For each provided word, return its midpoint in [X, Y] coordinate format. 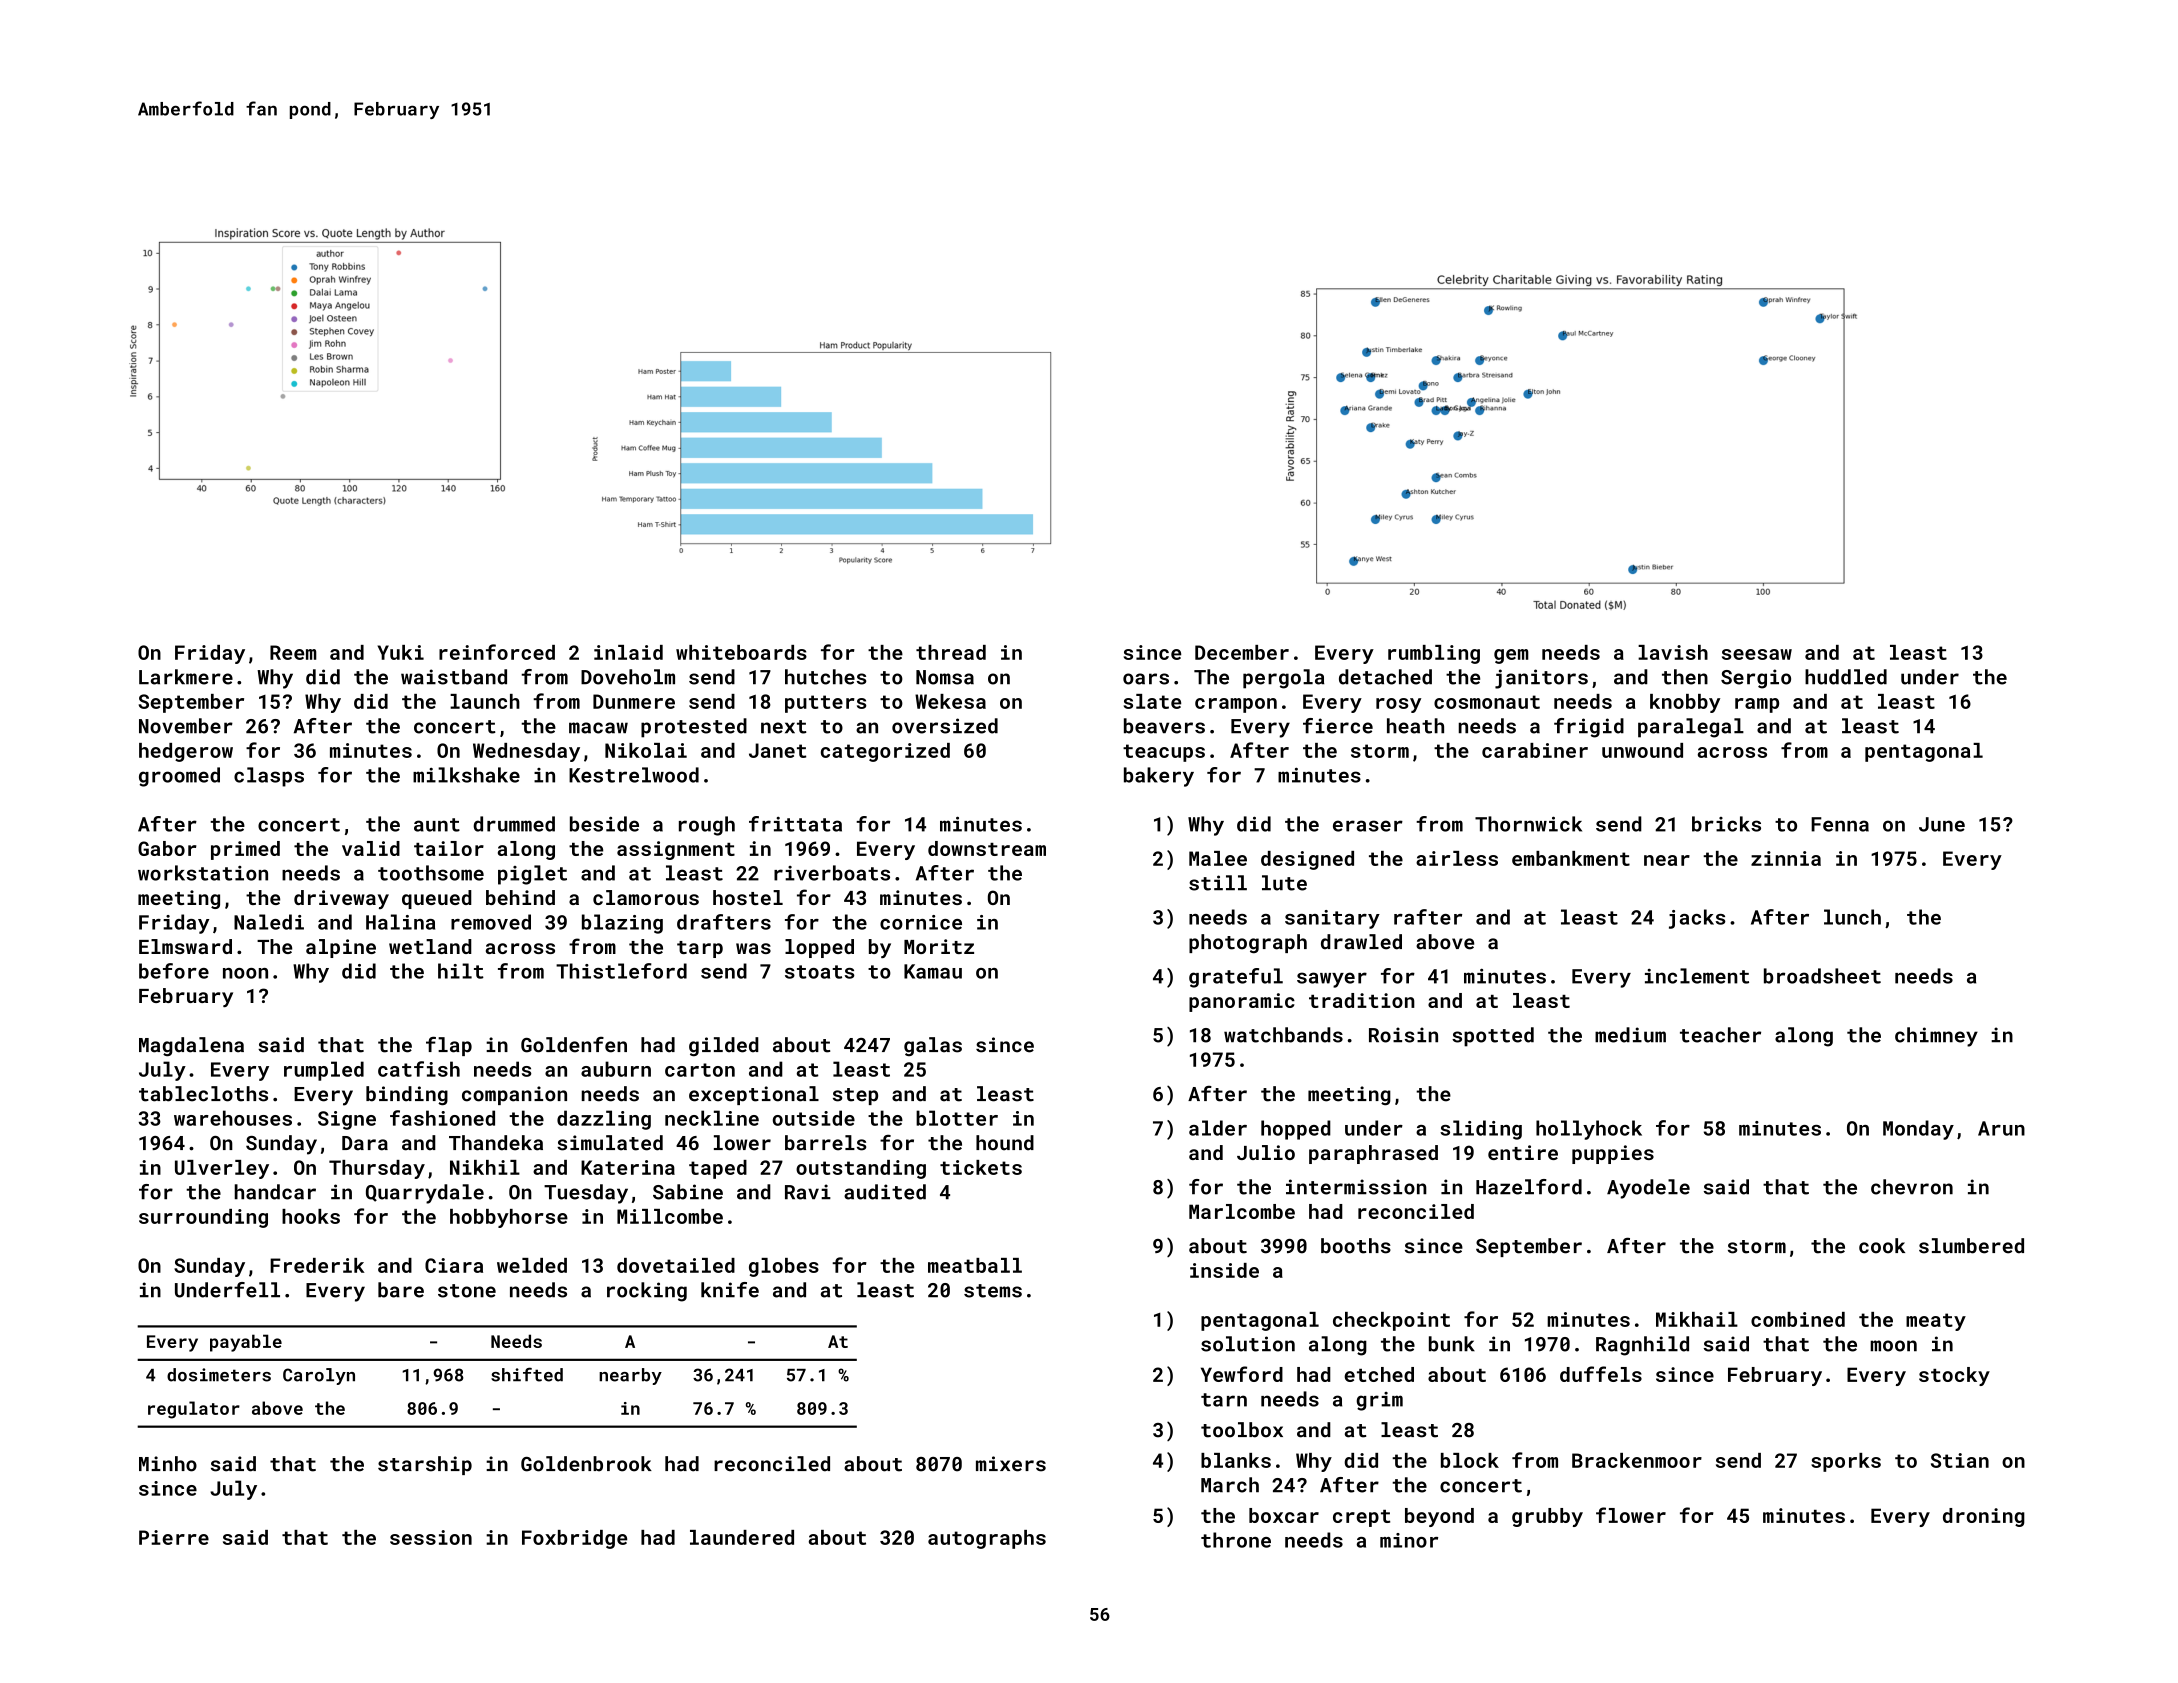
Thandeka [496, 1143]
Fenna [1840, 824]
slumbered [1971, 1246]
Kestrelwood [634, 775]
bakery [1159, 777]
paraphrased [1373, 1154]
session [431, 1537]
